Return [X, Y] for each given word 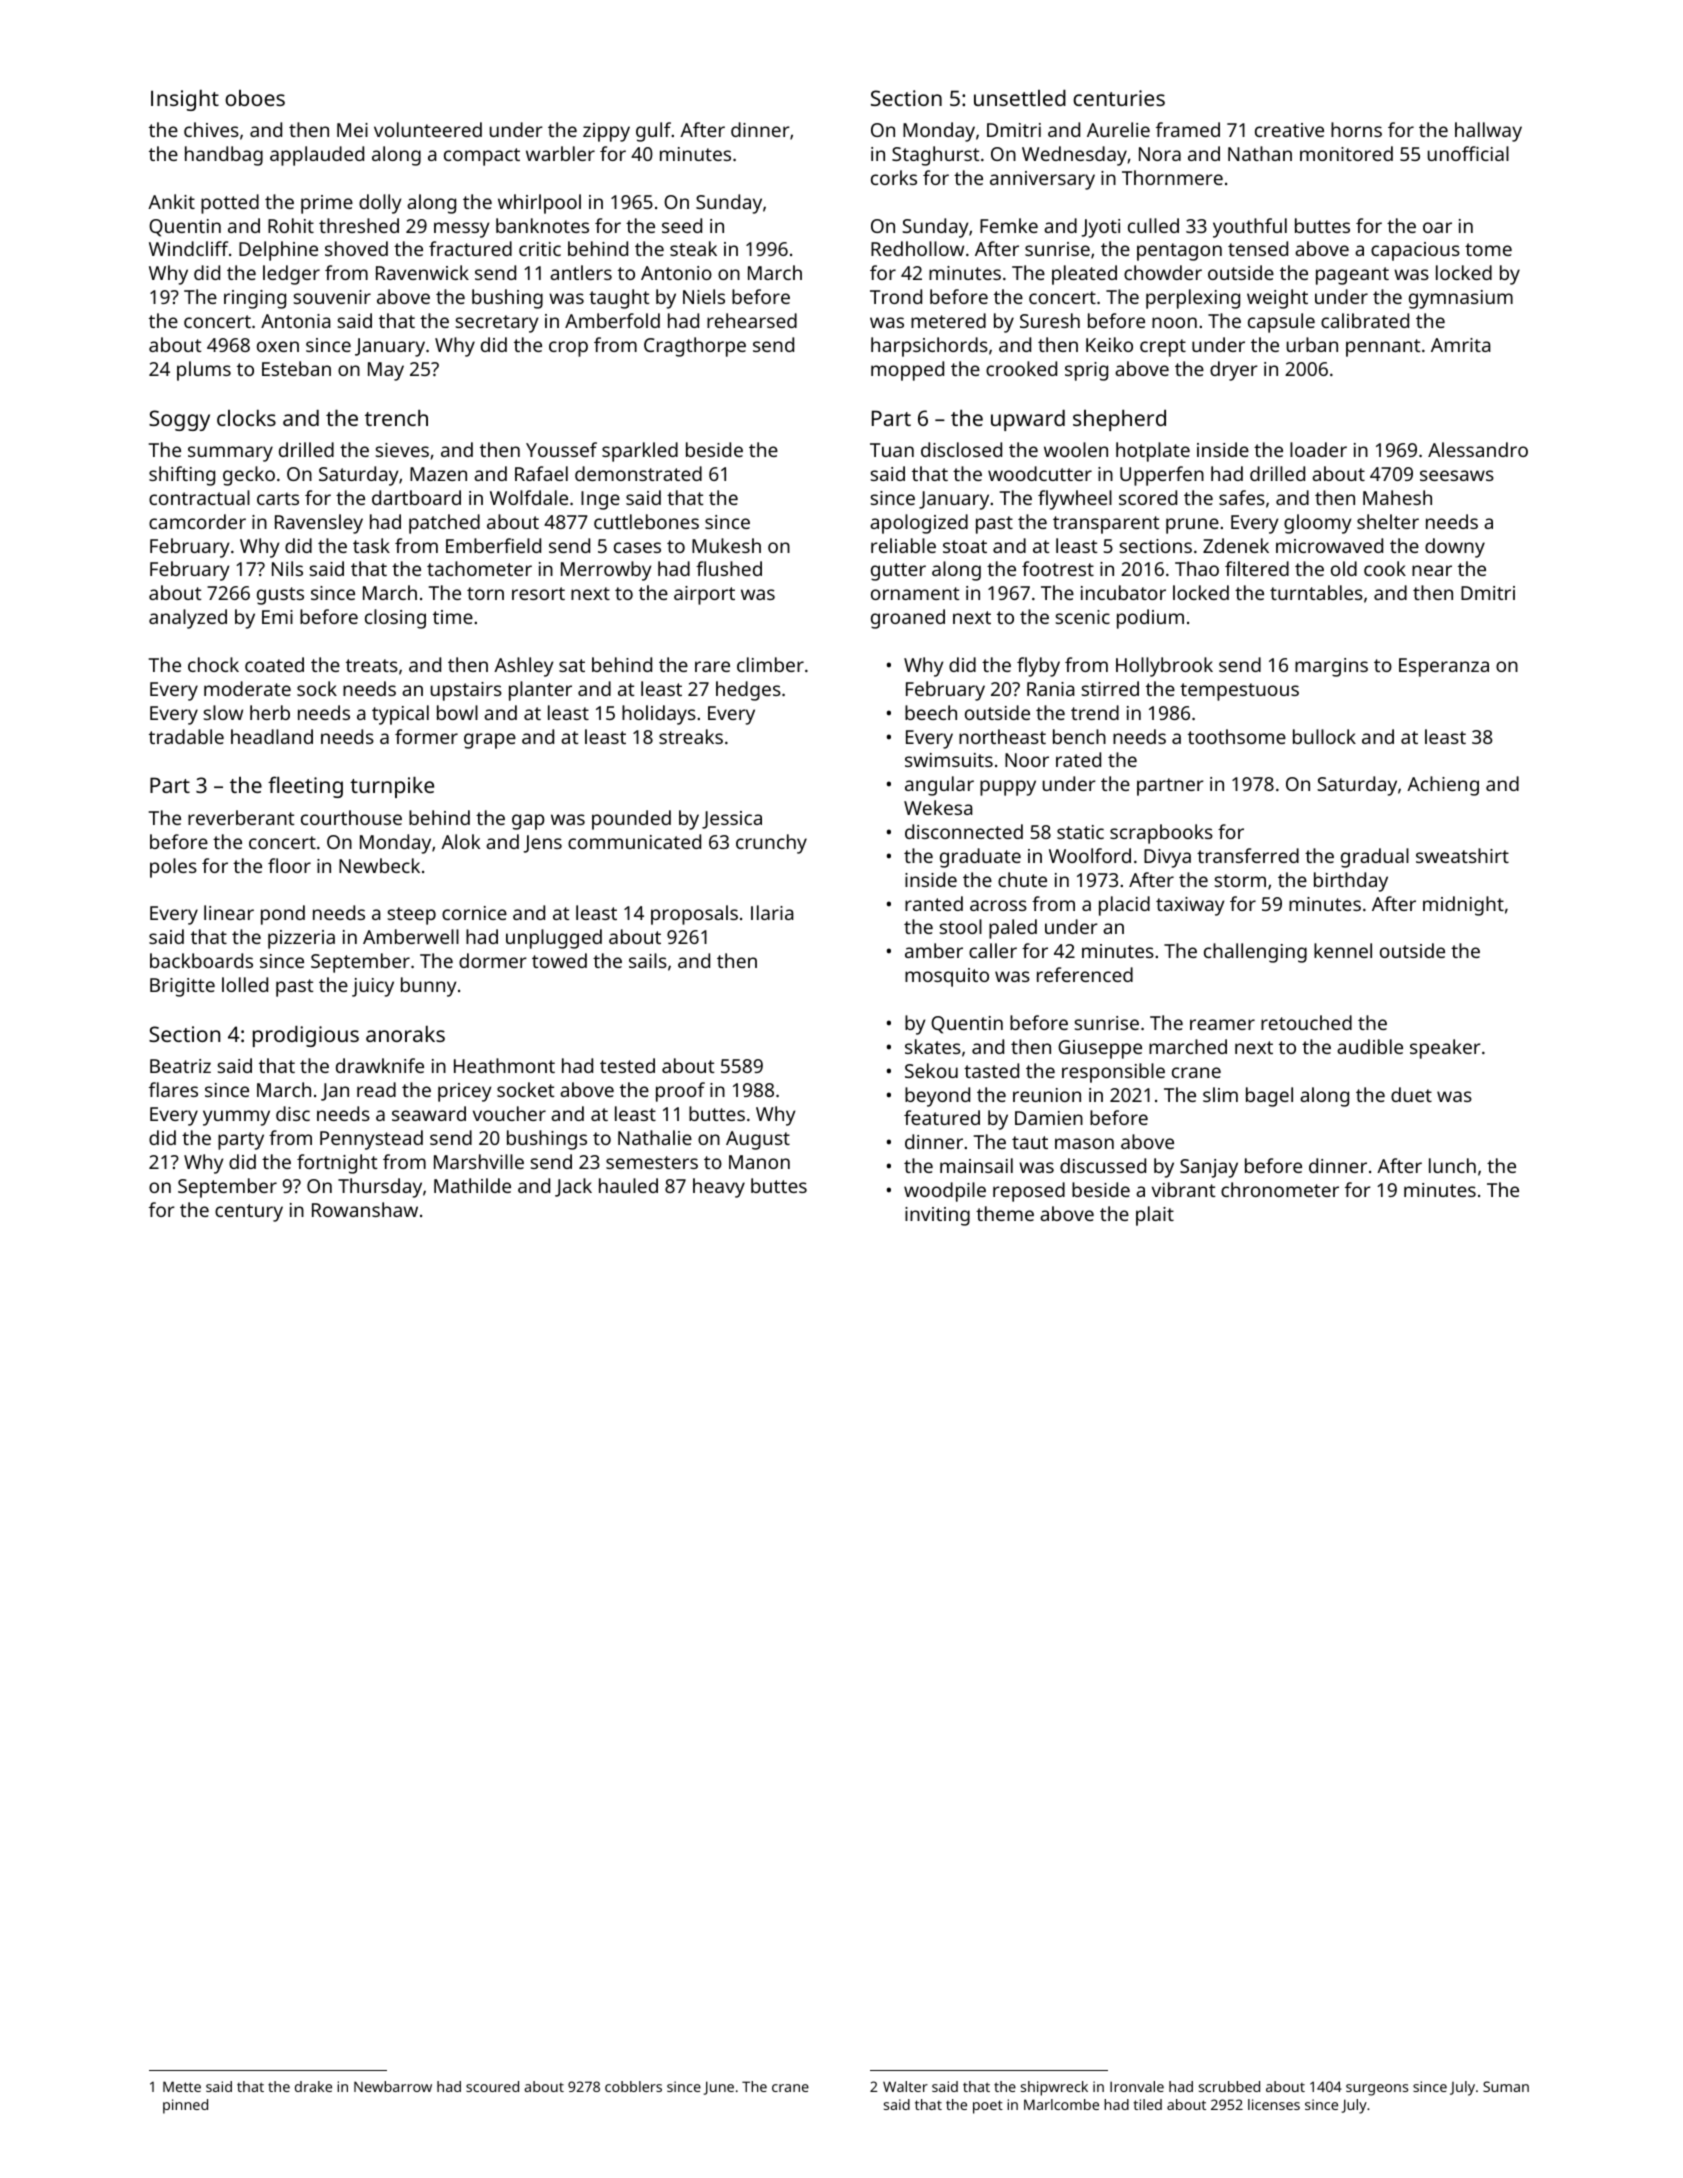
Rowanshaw [365, 1209]
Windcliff [188, 248]
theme [1005, 1213]
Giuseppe [1100, 1049]
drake [313, 2086]
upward [1028, 420]
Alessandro [1478, 449]
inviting [937, 1216]
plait [1155, 1216]
